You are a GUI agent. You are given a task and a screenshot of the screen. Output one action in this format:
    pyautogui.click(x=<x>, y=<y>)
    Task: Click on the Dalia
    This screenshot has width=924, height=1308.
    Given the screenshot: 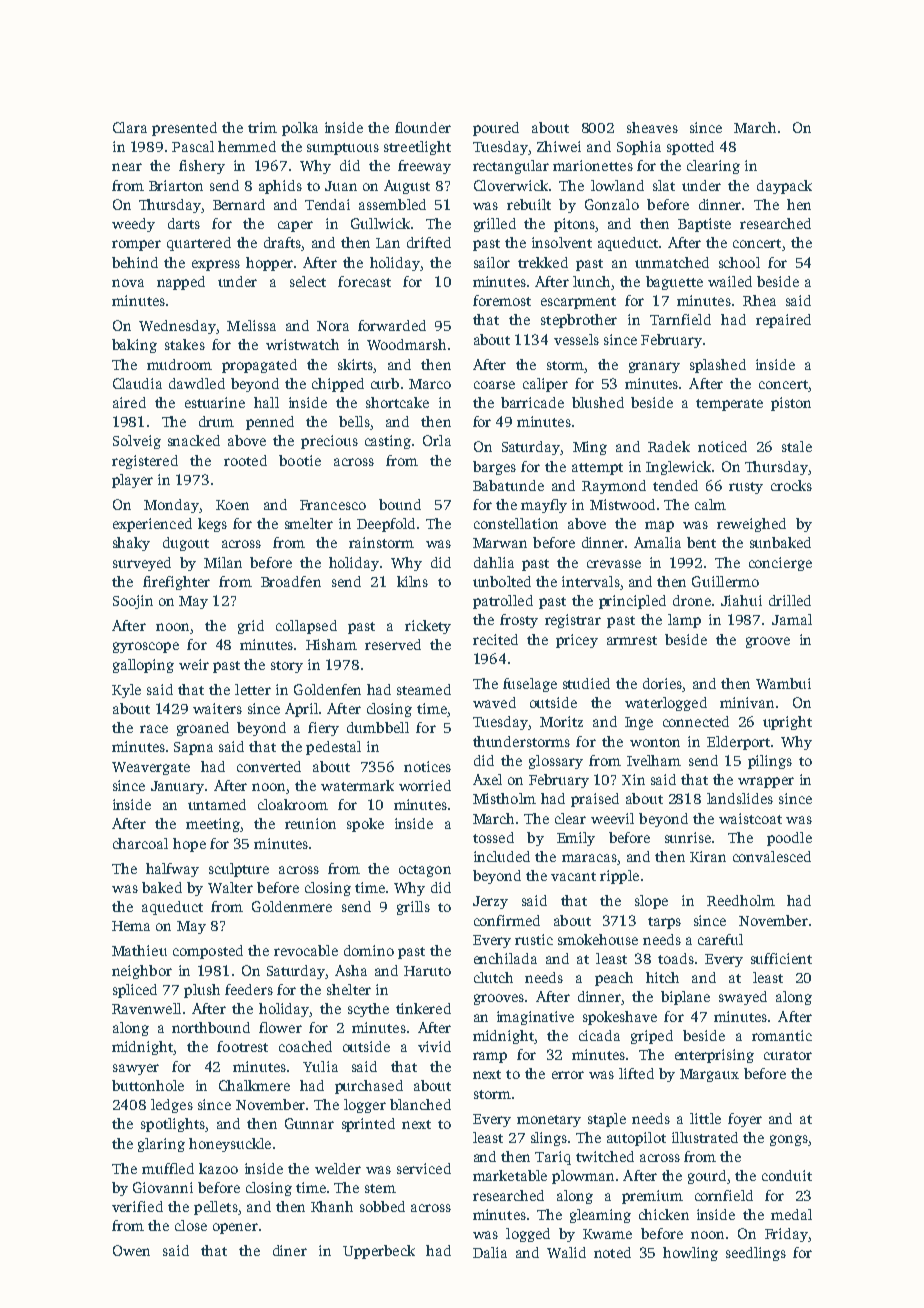 What is the action you would take?
    pyautogui.click(x=490, y=1252)
